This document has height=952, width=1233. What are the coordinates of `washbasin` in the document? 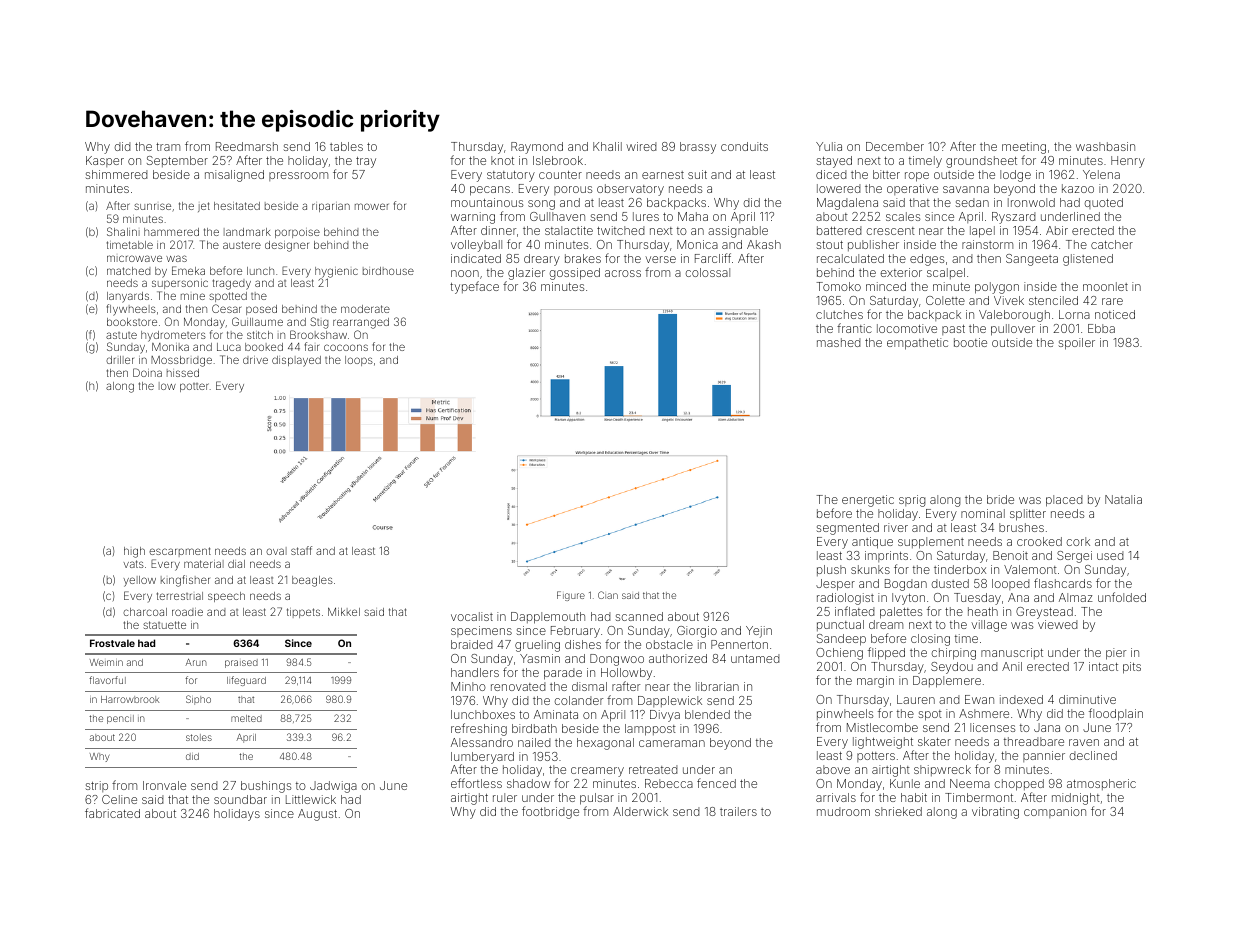 It's located at (1105, 146).
